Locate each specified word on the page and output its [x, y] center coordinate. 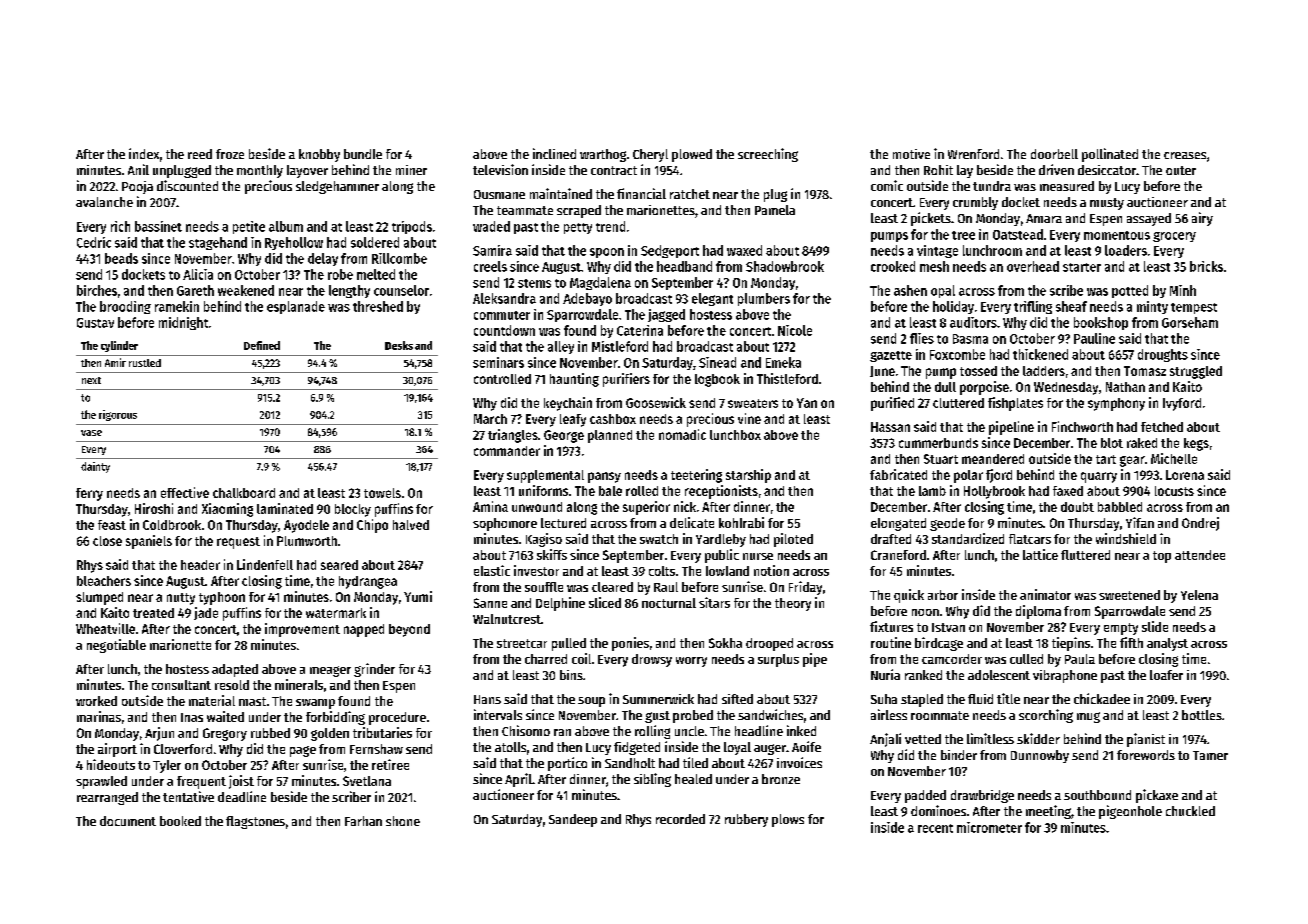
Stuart [941, 459]
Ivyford [1182, 404]
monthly [260, 171]
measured [1067, 186]
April [518, 780]
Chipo [372, 526]
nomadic [682, 434]
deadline [242, 796]
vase [91, 433]
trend [610, 226]
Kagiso [544, 540]
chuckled [1190, 811]
